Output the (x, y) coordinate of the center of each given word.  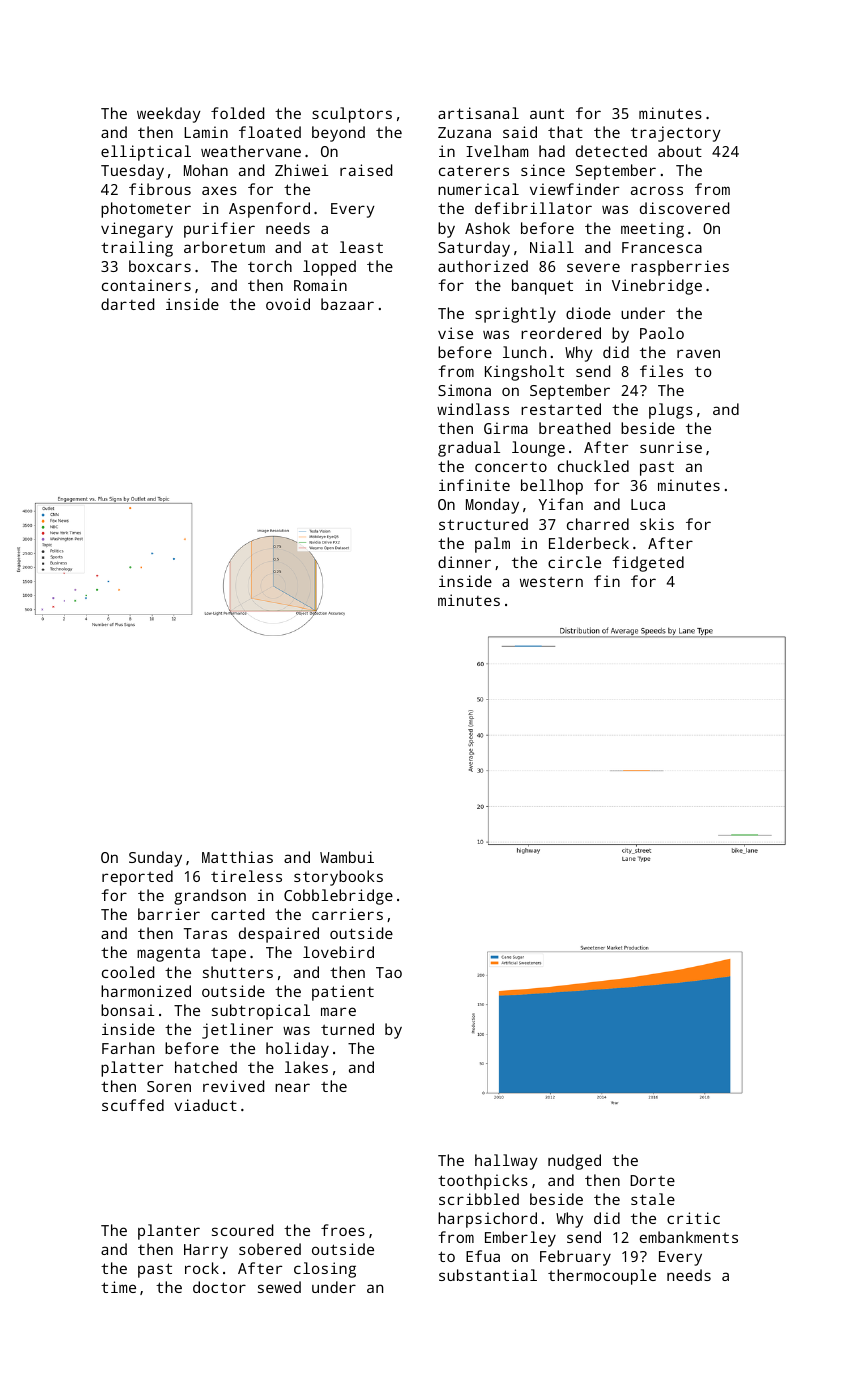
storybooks (338, 878)
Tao (389, 972)
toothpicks (483, 1182)
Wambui (347, 857)
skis (657, 524)
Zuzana (464, 132)
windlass (473, 409)
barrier (169, 914)
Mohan (206, 170)
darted (127, 304)
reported (137, 878)
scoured (242, 1230)
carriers (347, 914)
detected (611, 151)
